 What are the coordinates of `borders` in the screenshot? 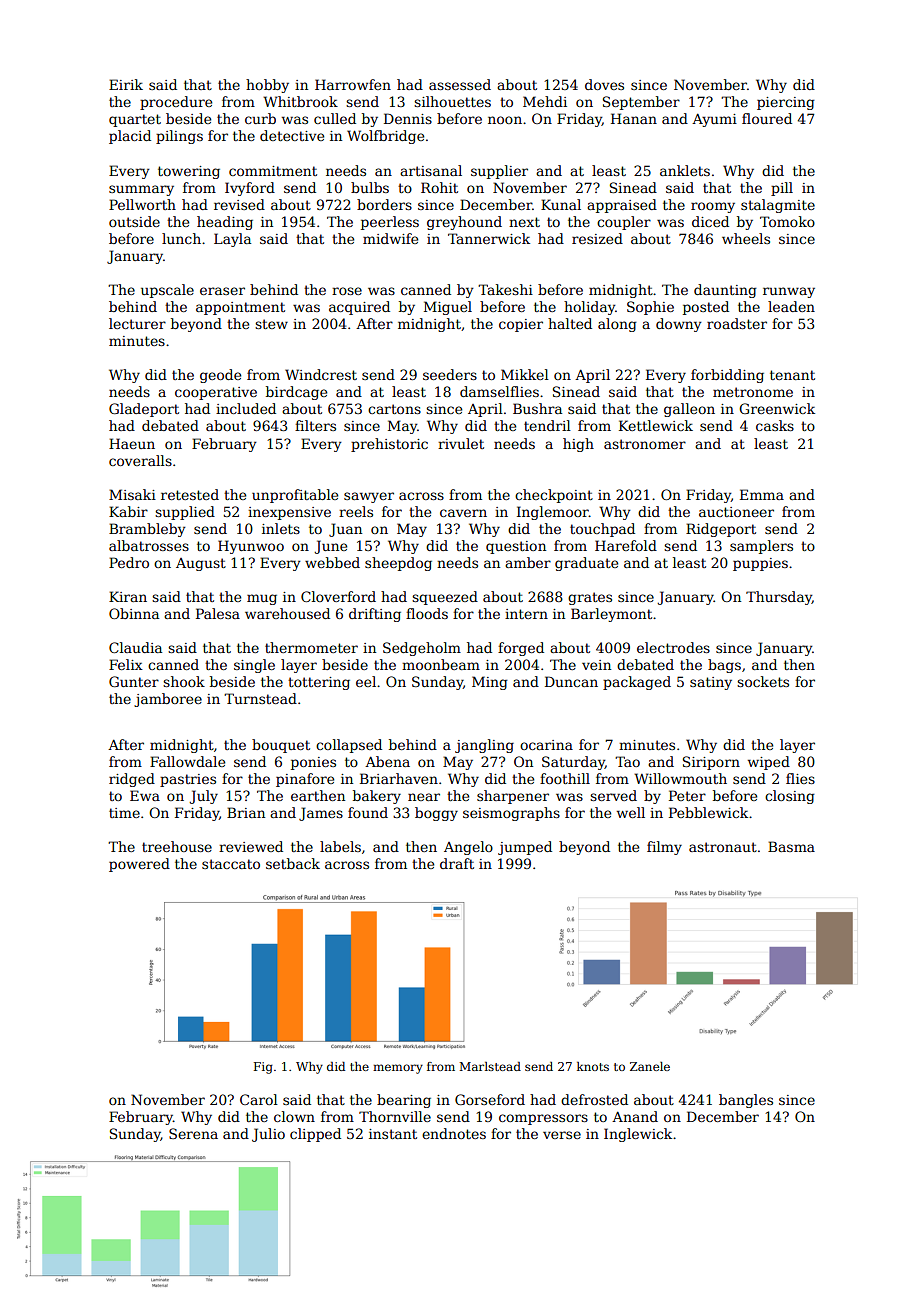 It's located at (384, 204).
